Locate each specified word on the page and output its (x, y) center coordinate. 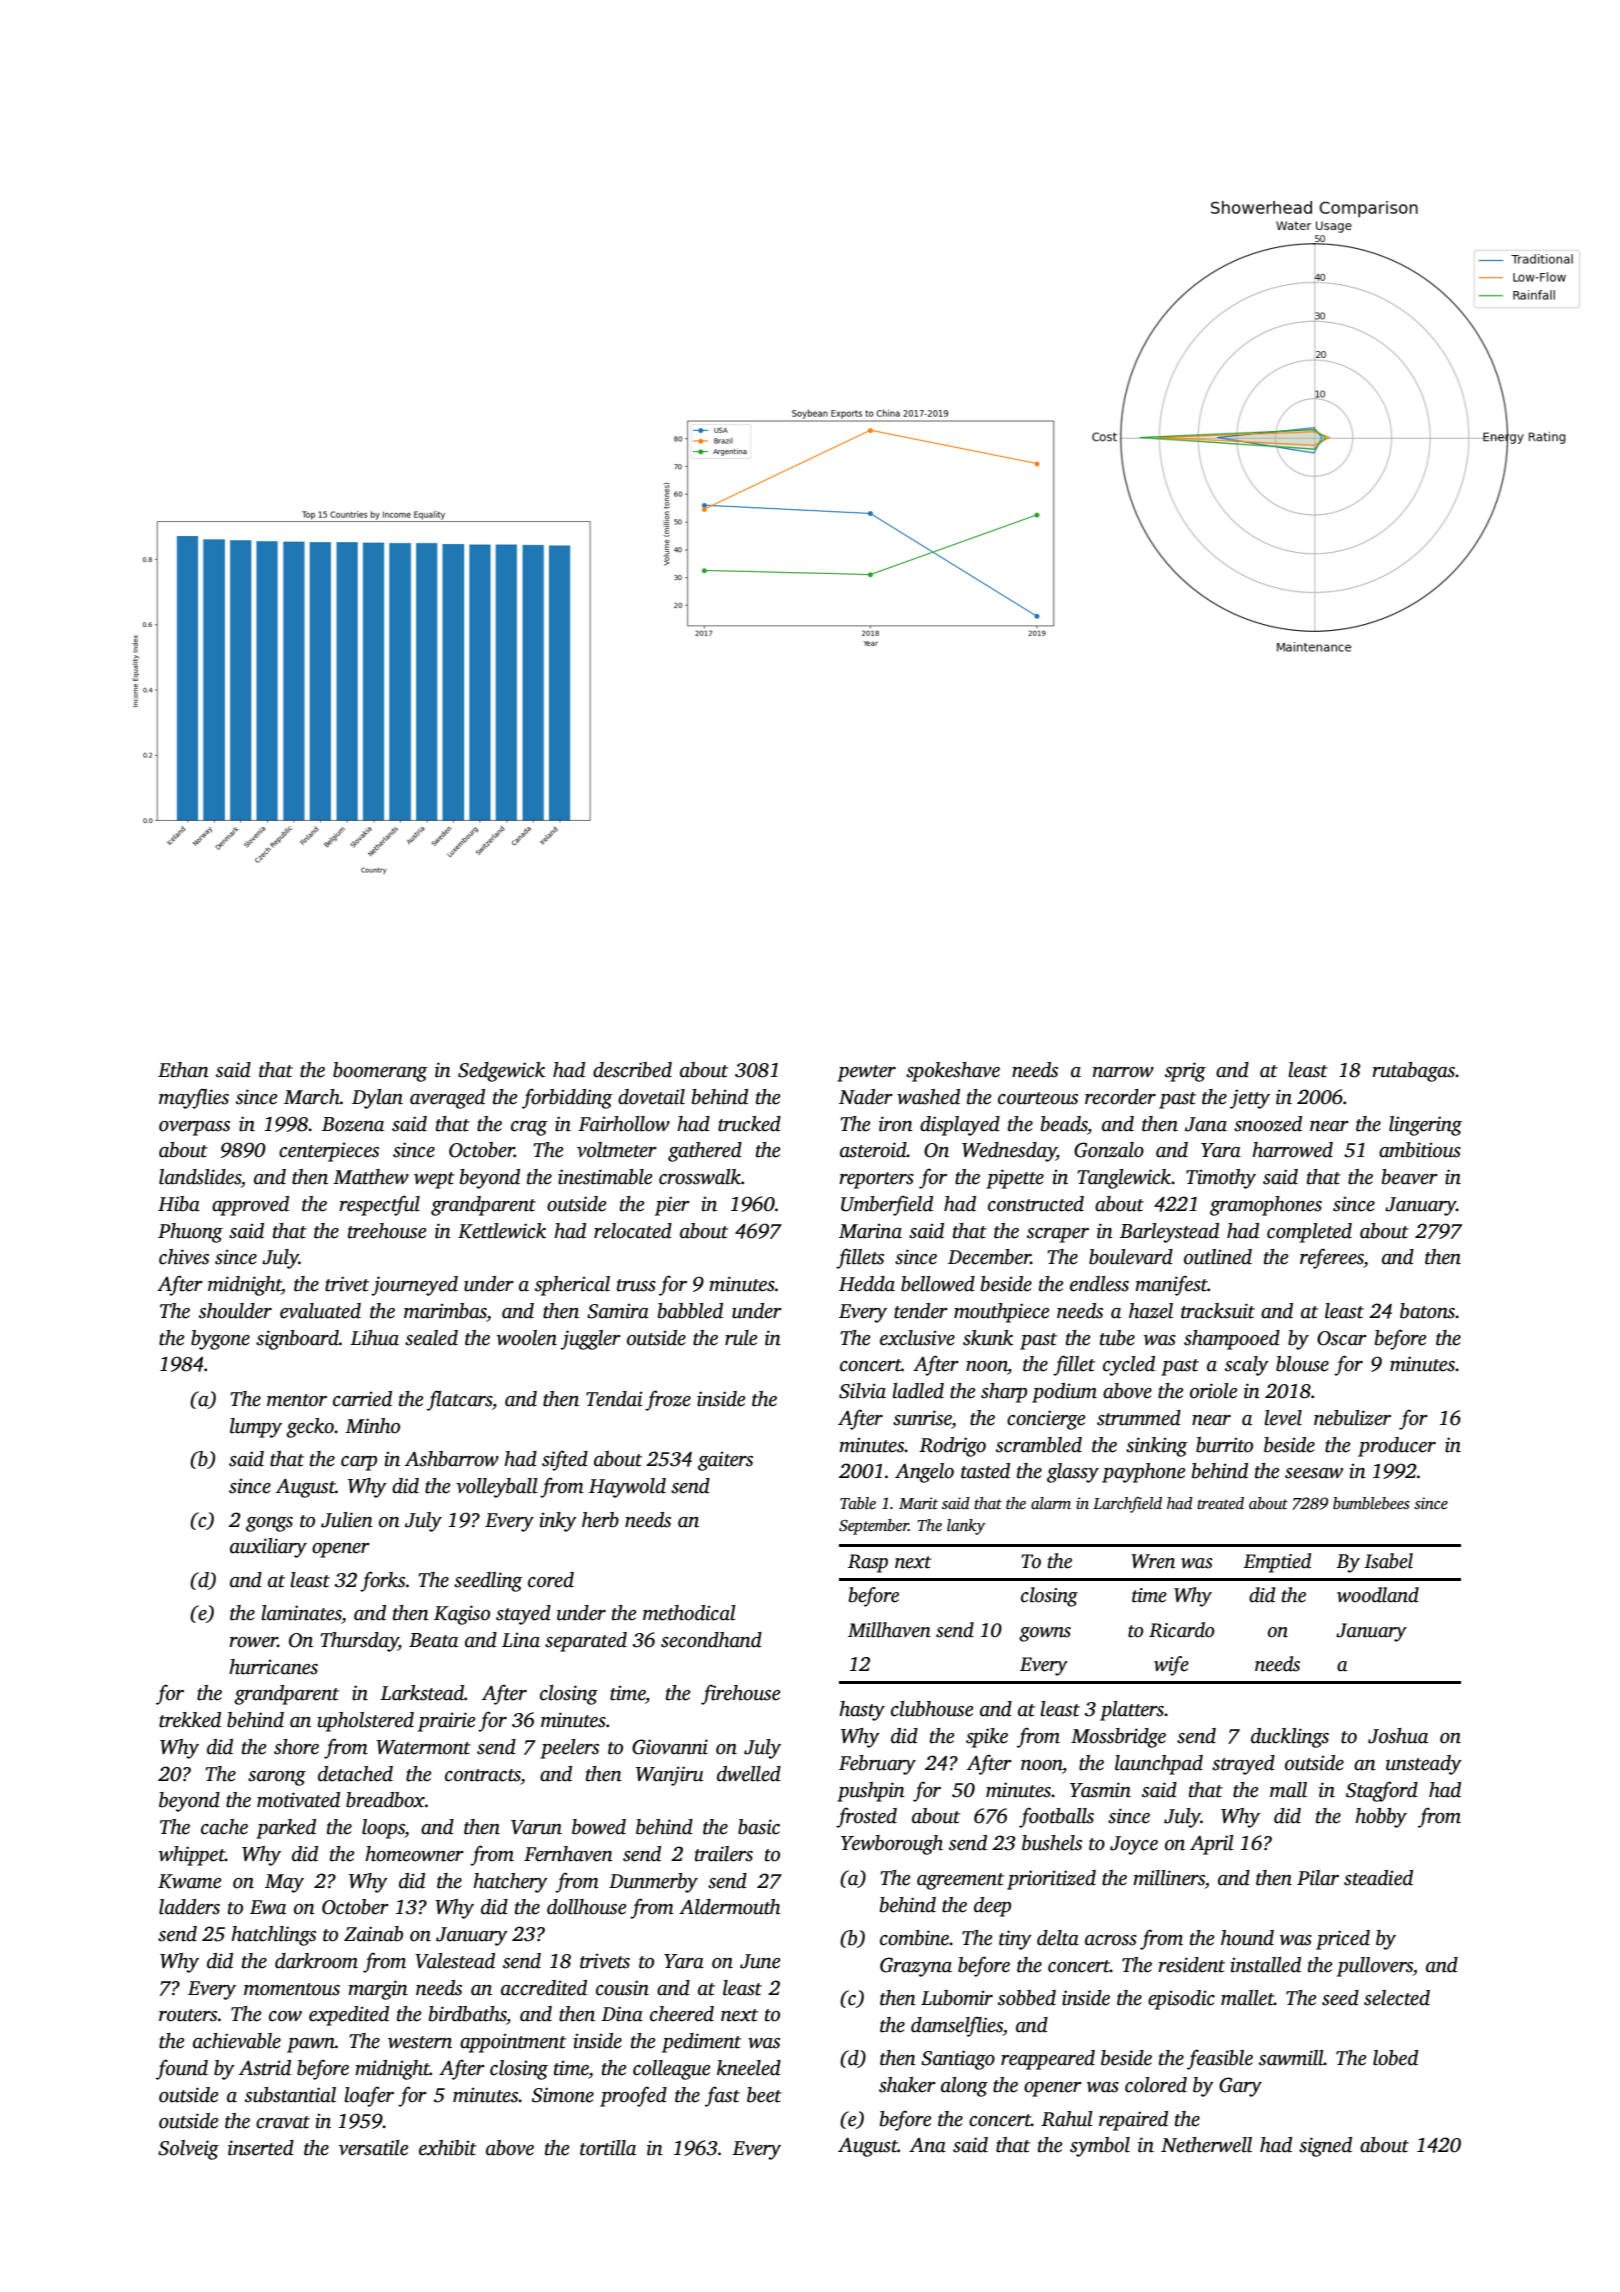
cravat (283, 2122)
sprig (1185, 1072)
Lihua (374, 1338)
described (632, 1070)
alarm (1051, 1503)
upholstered (365, 1722)
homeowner (414, 1854)
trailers (724, 1854)
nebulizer (1352, 1418)
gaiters (725, 1461)
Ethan (183, 1070)
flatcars (459, 1400)
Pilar (1318, 1878)
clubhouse (932, 1709)
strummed (1139, 1418)
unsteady (1424, 1765)
